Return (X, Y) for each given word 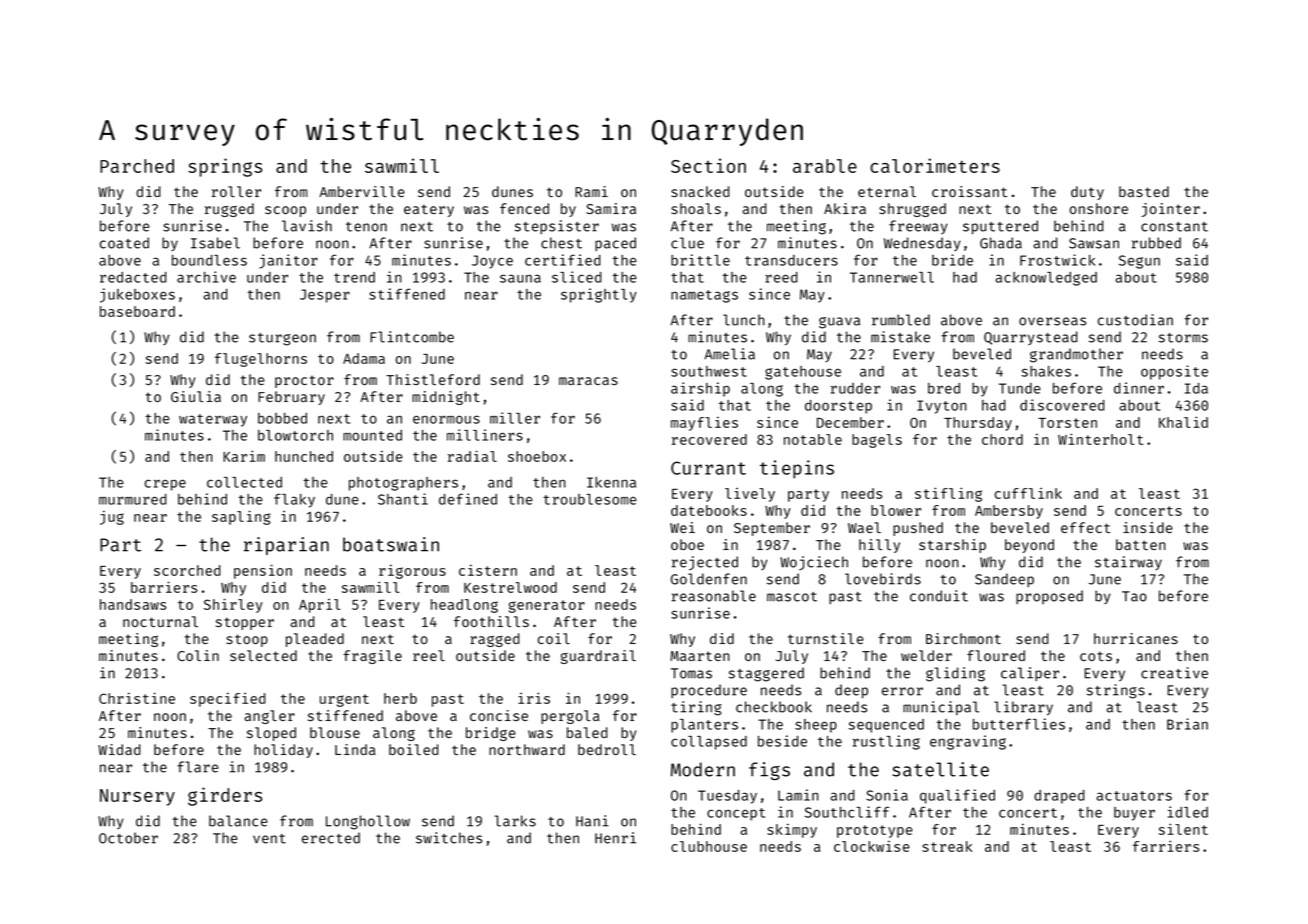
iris (534, 698)
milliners (485, 435)
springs (225, 167)
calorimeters (935, 165)
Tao (1134, 596)
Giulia (196, 396)
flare (198, 767)
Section (708, 165)
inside (1148, 527)
